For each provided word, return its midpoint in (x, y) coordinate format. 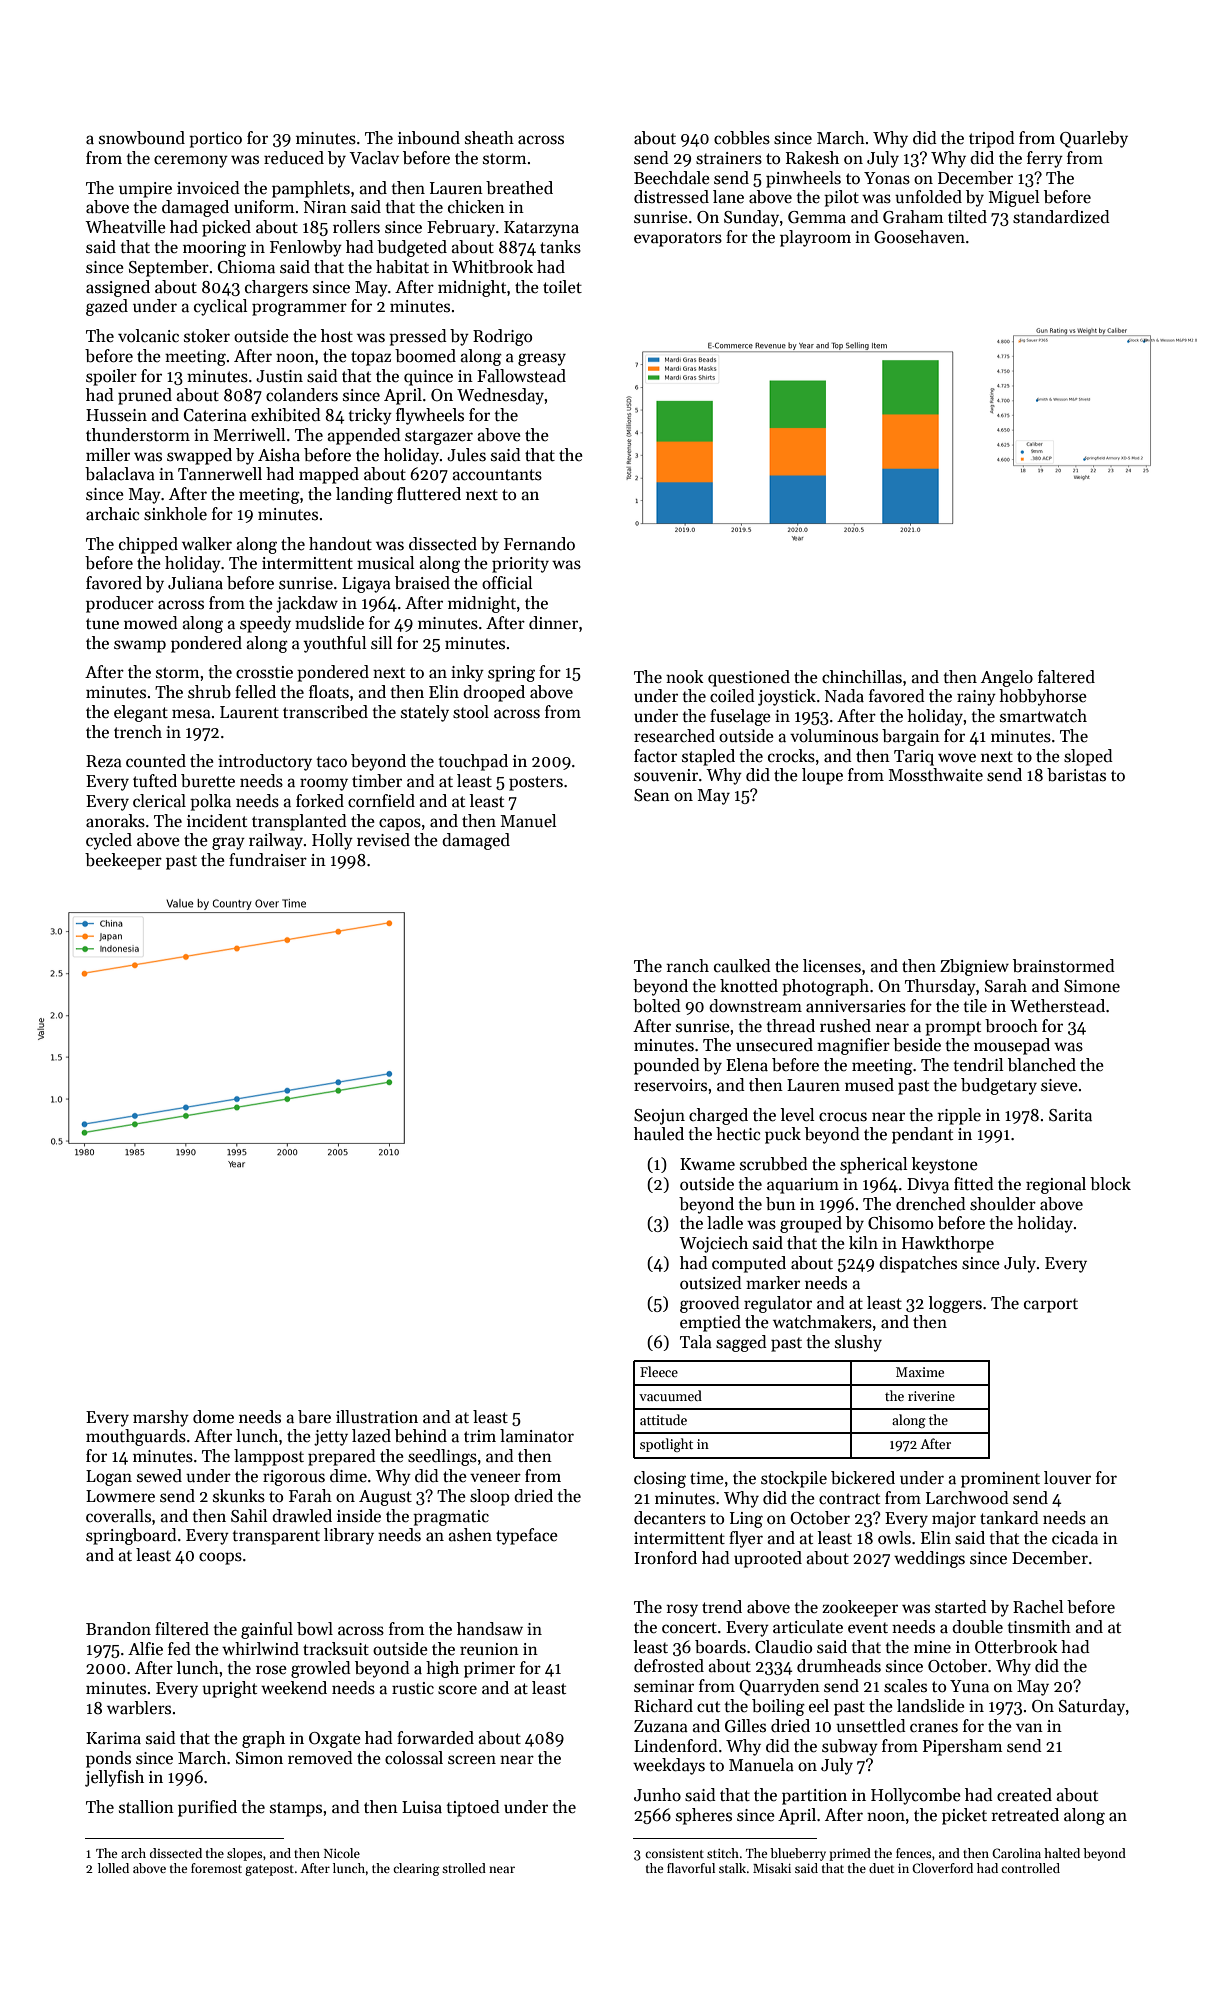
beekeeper (123, 861)
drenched (931, 1204)
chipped (148, 545)
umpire (145, 190)
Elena (747, 1064)
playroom (815, 238)
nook (685, 677)
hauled (659, 1134)
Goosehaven (919, 237)
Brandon (118, 1629)
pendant (922, 1135)
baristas (1076, 775)
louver (1067, 1478)
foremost (216, 1868)
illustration (377, 1417)
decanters (670, 1518)
